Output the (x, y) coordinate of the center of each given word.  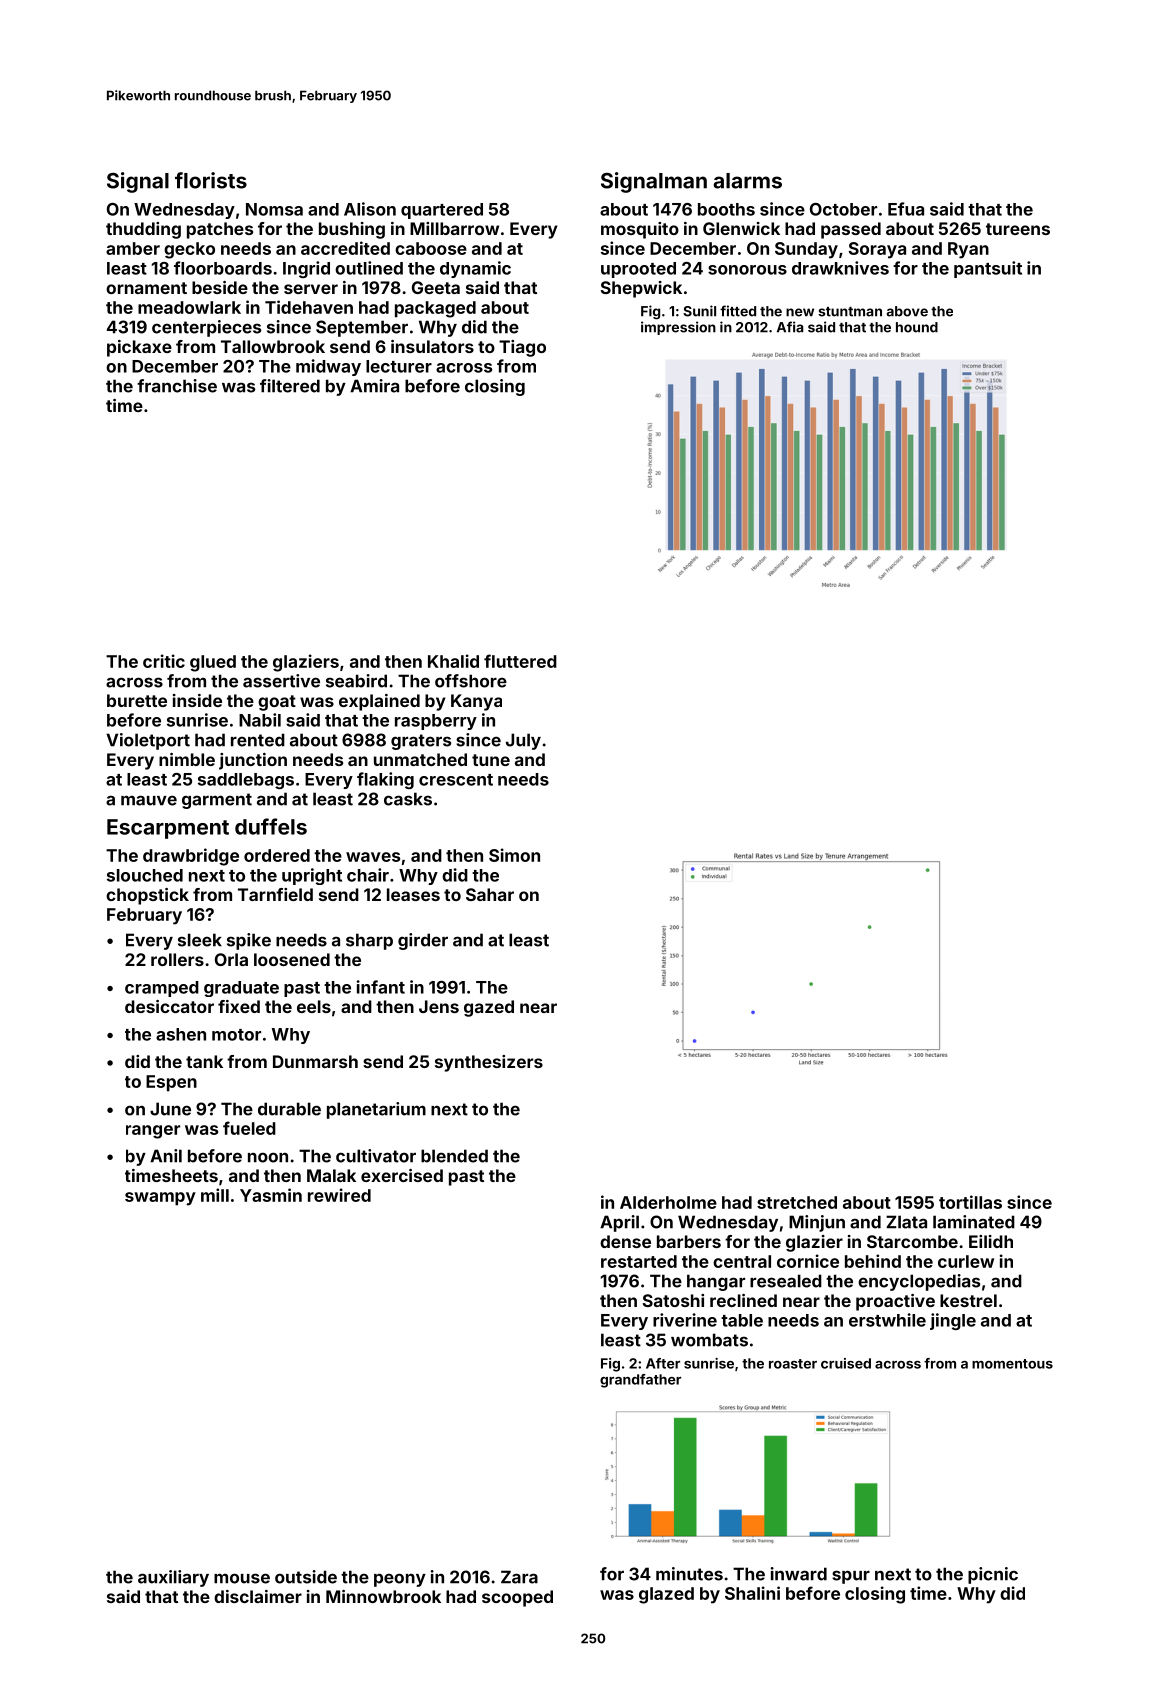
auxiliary (173, 1578)
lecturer (399, 366)
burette (137, 700)
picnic (993, 1575)
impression (678, 328)
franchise (177, 386)
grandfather (640, 1381)
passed (851, 230)
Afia (790, 327)
